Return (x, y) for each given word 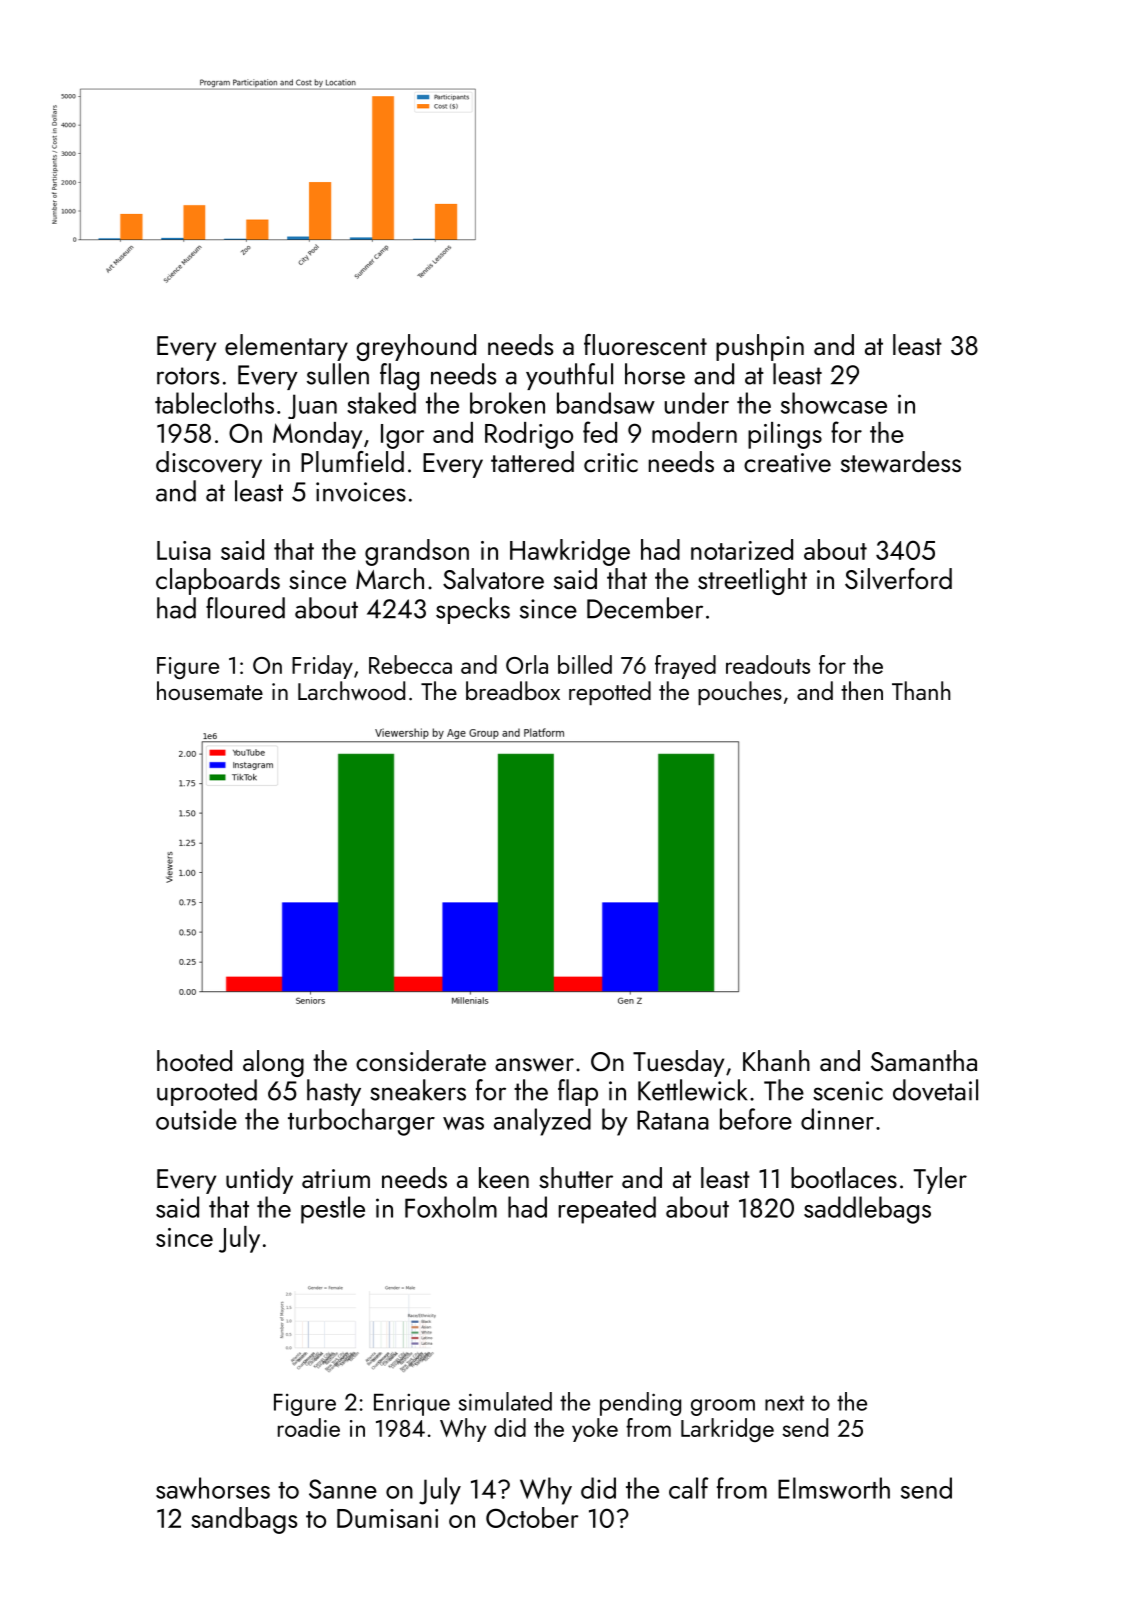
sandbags (244, 1520)
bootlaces (844, 1177)
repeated (607, 1210)
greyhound (416, 347)
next (784, 1403)
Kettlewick (692, 1090)
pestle (333, 1210)
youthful (569, 376)
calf (689, 1488)
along (273, 1063)
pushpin (760, 347)
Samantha (924, 1060)
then (862, 690)
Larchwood (351, 691)
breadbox (513, 690)
